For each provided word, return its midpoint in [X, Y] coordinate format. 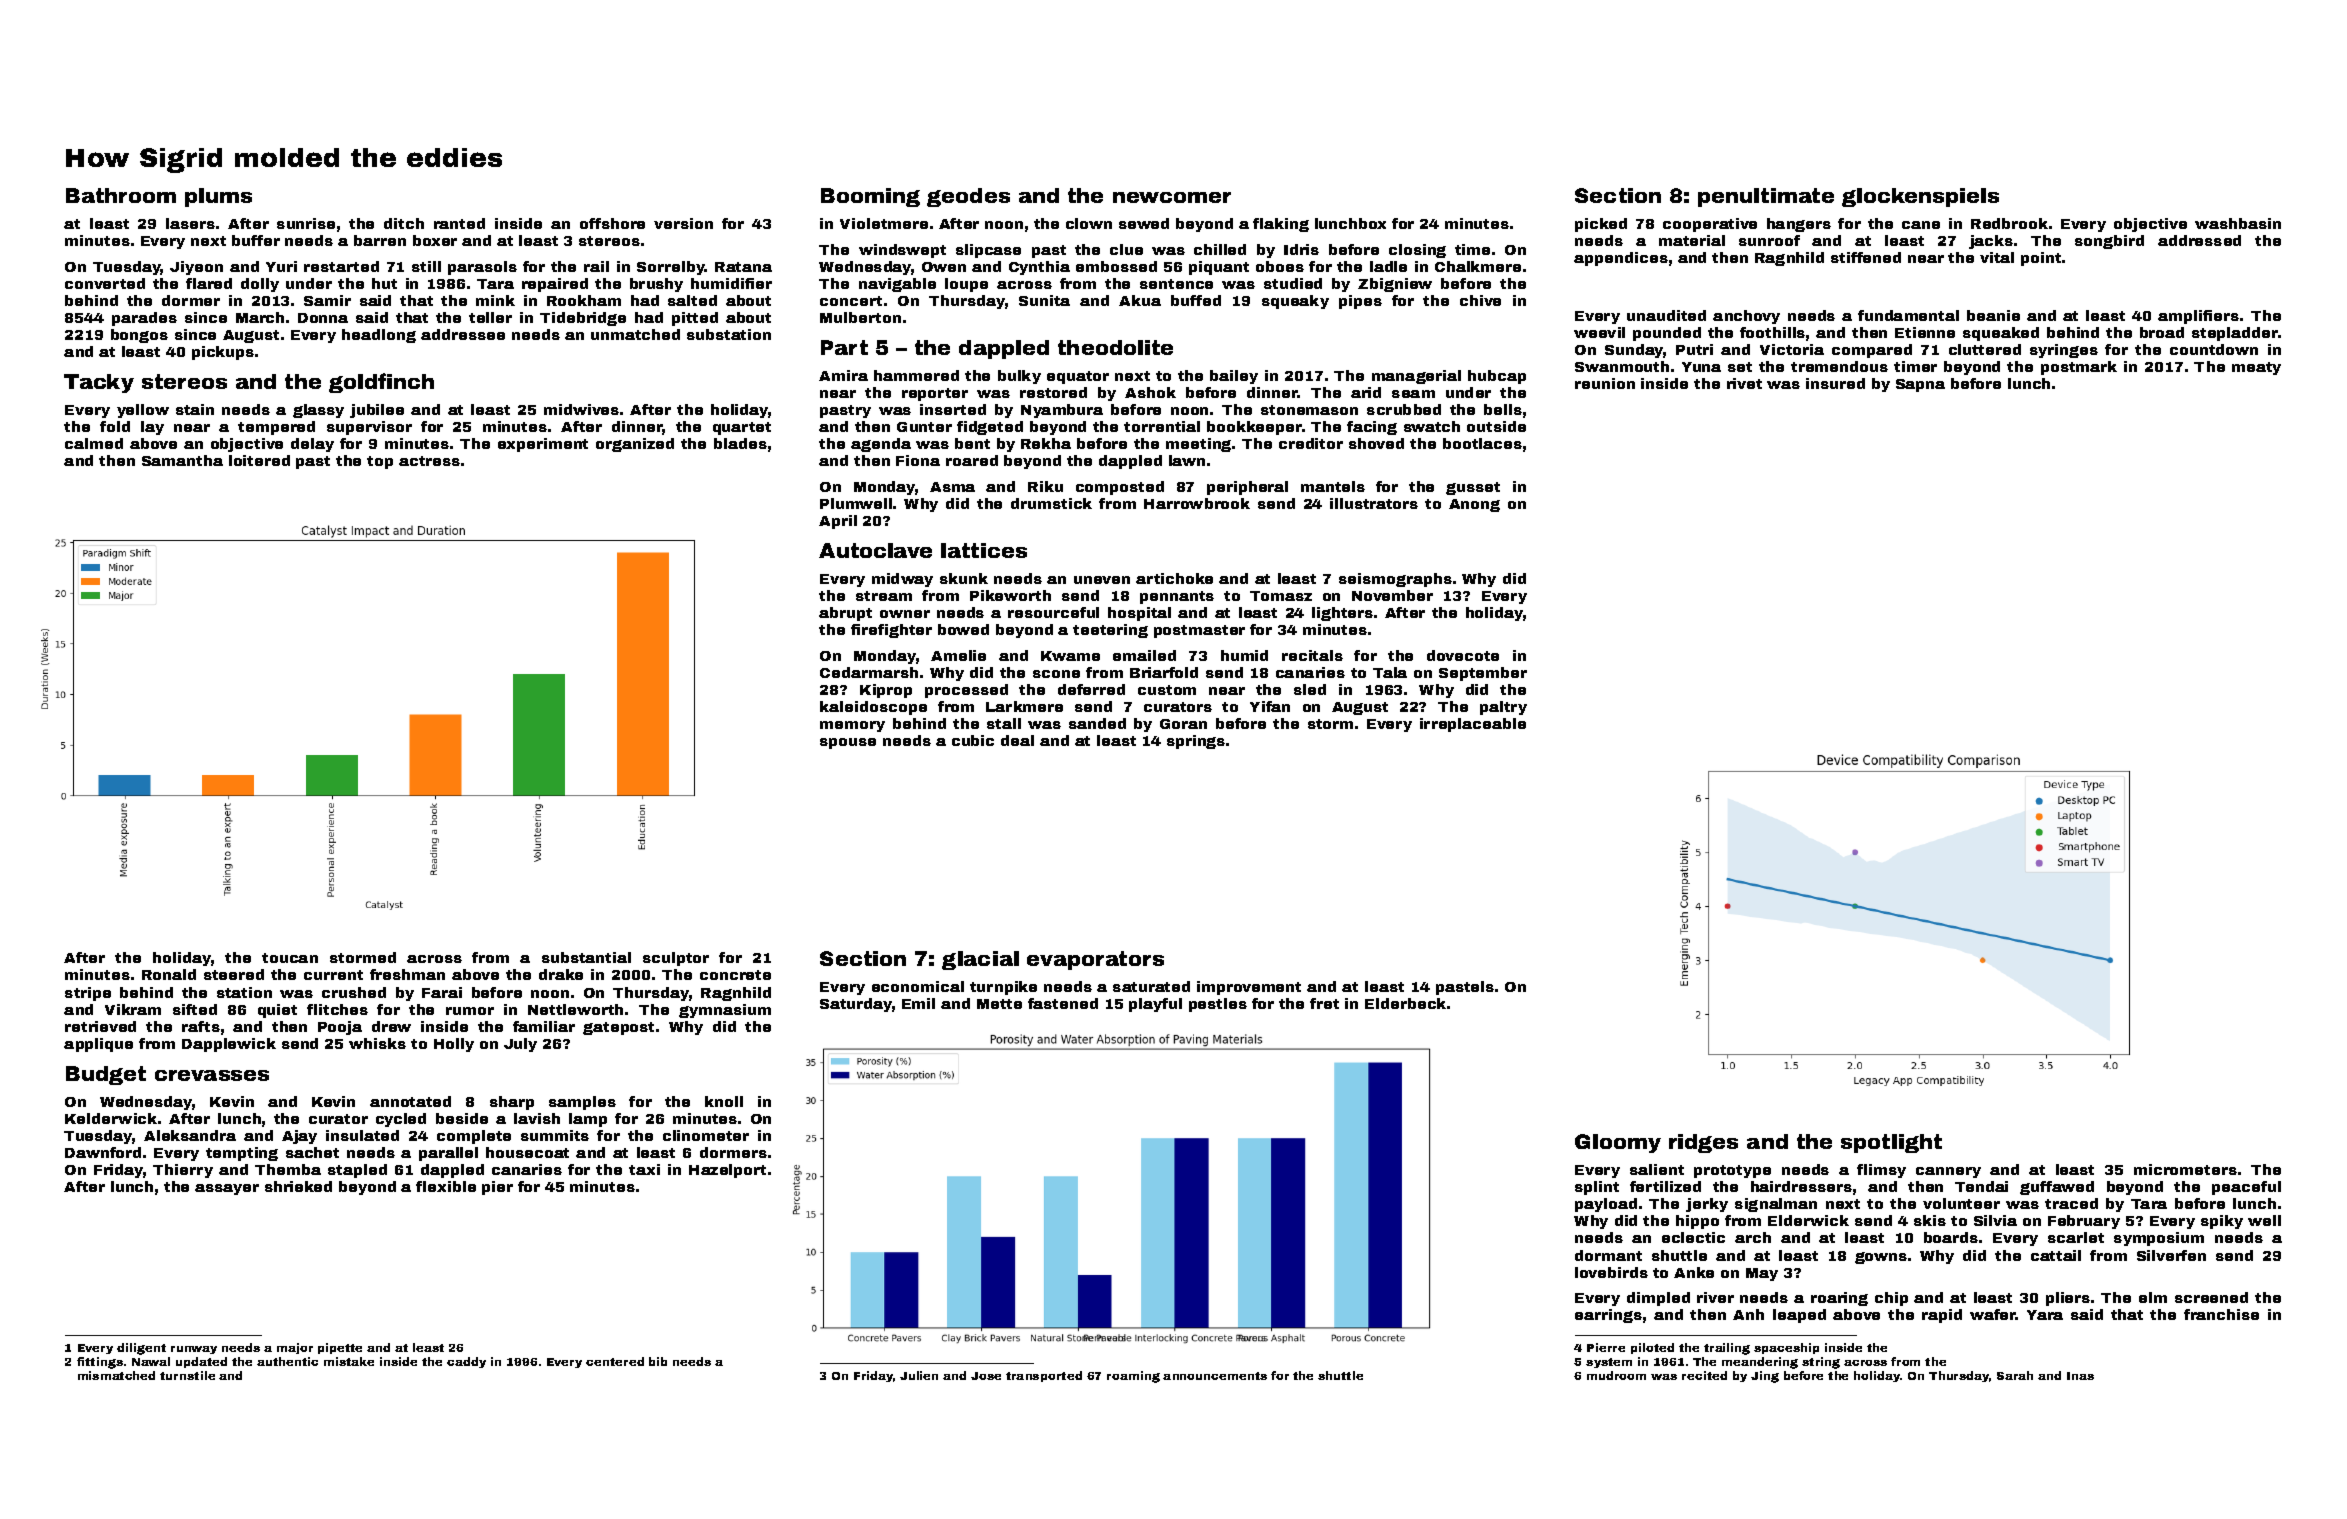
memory [852, 726]
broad [2162, 332]
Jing [1765, 1377]
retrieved [100, 1026]
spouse [848, 743]
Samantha [182, 460]
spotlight [1891, 1143]
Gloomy [1618, 1143]
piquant [1219, 268]
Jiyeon [196, 268]
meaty [2256, 368]
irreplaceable [1473, 725]
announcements [1215, 1376]
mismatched [116, 1375]
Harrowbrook [1197, 503]
